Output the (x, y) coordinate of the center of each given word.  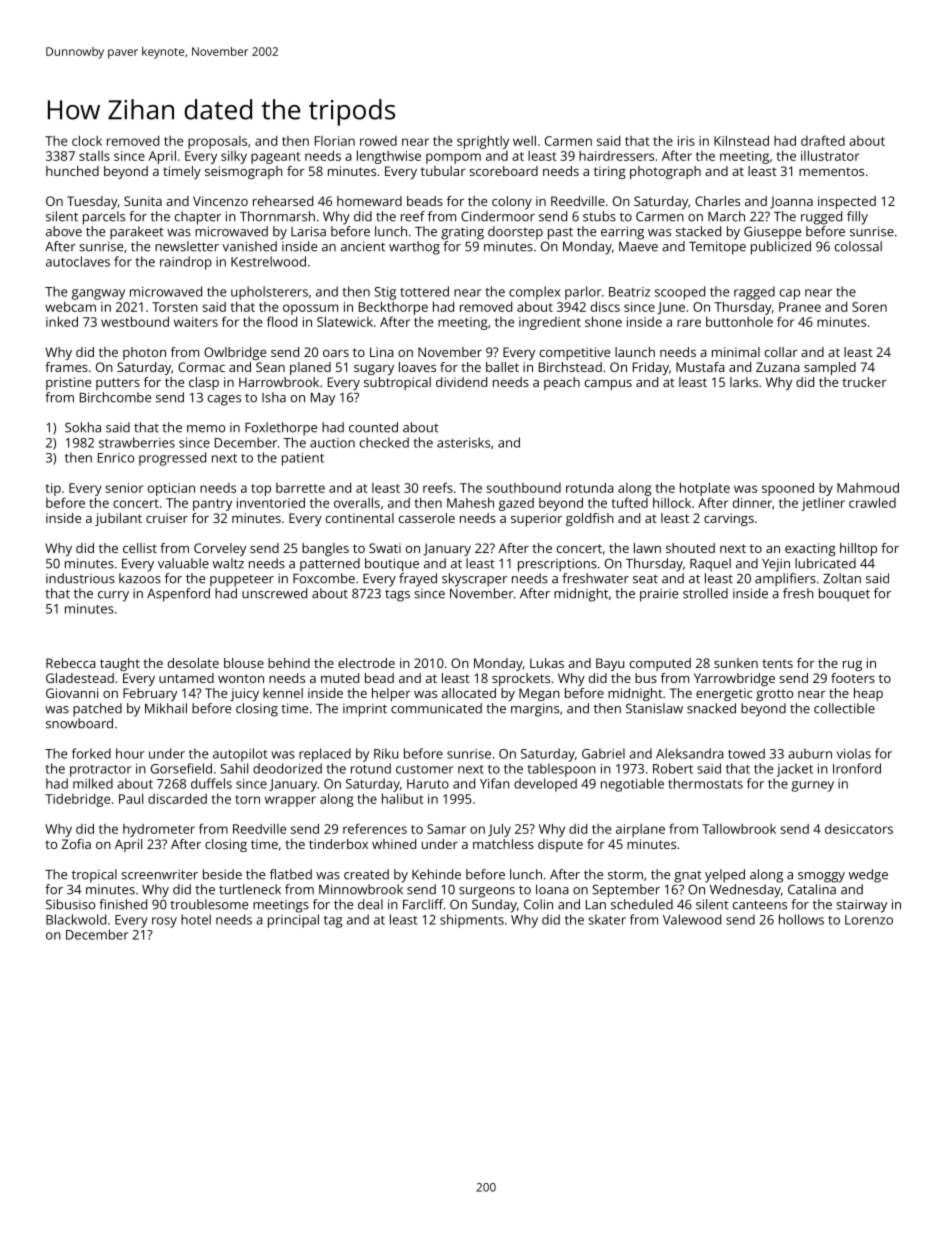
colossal (858, 246)
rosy (164, 922)
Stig (385, 293)
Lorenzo (869, 920)
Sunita (143, 201)
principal (293, 921)
